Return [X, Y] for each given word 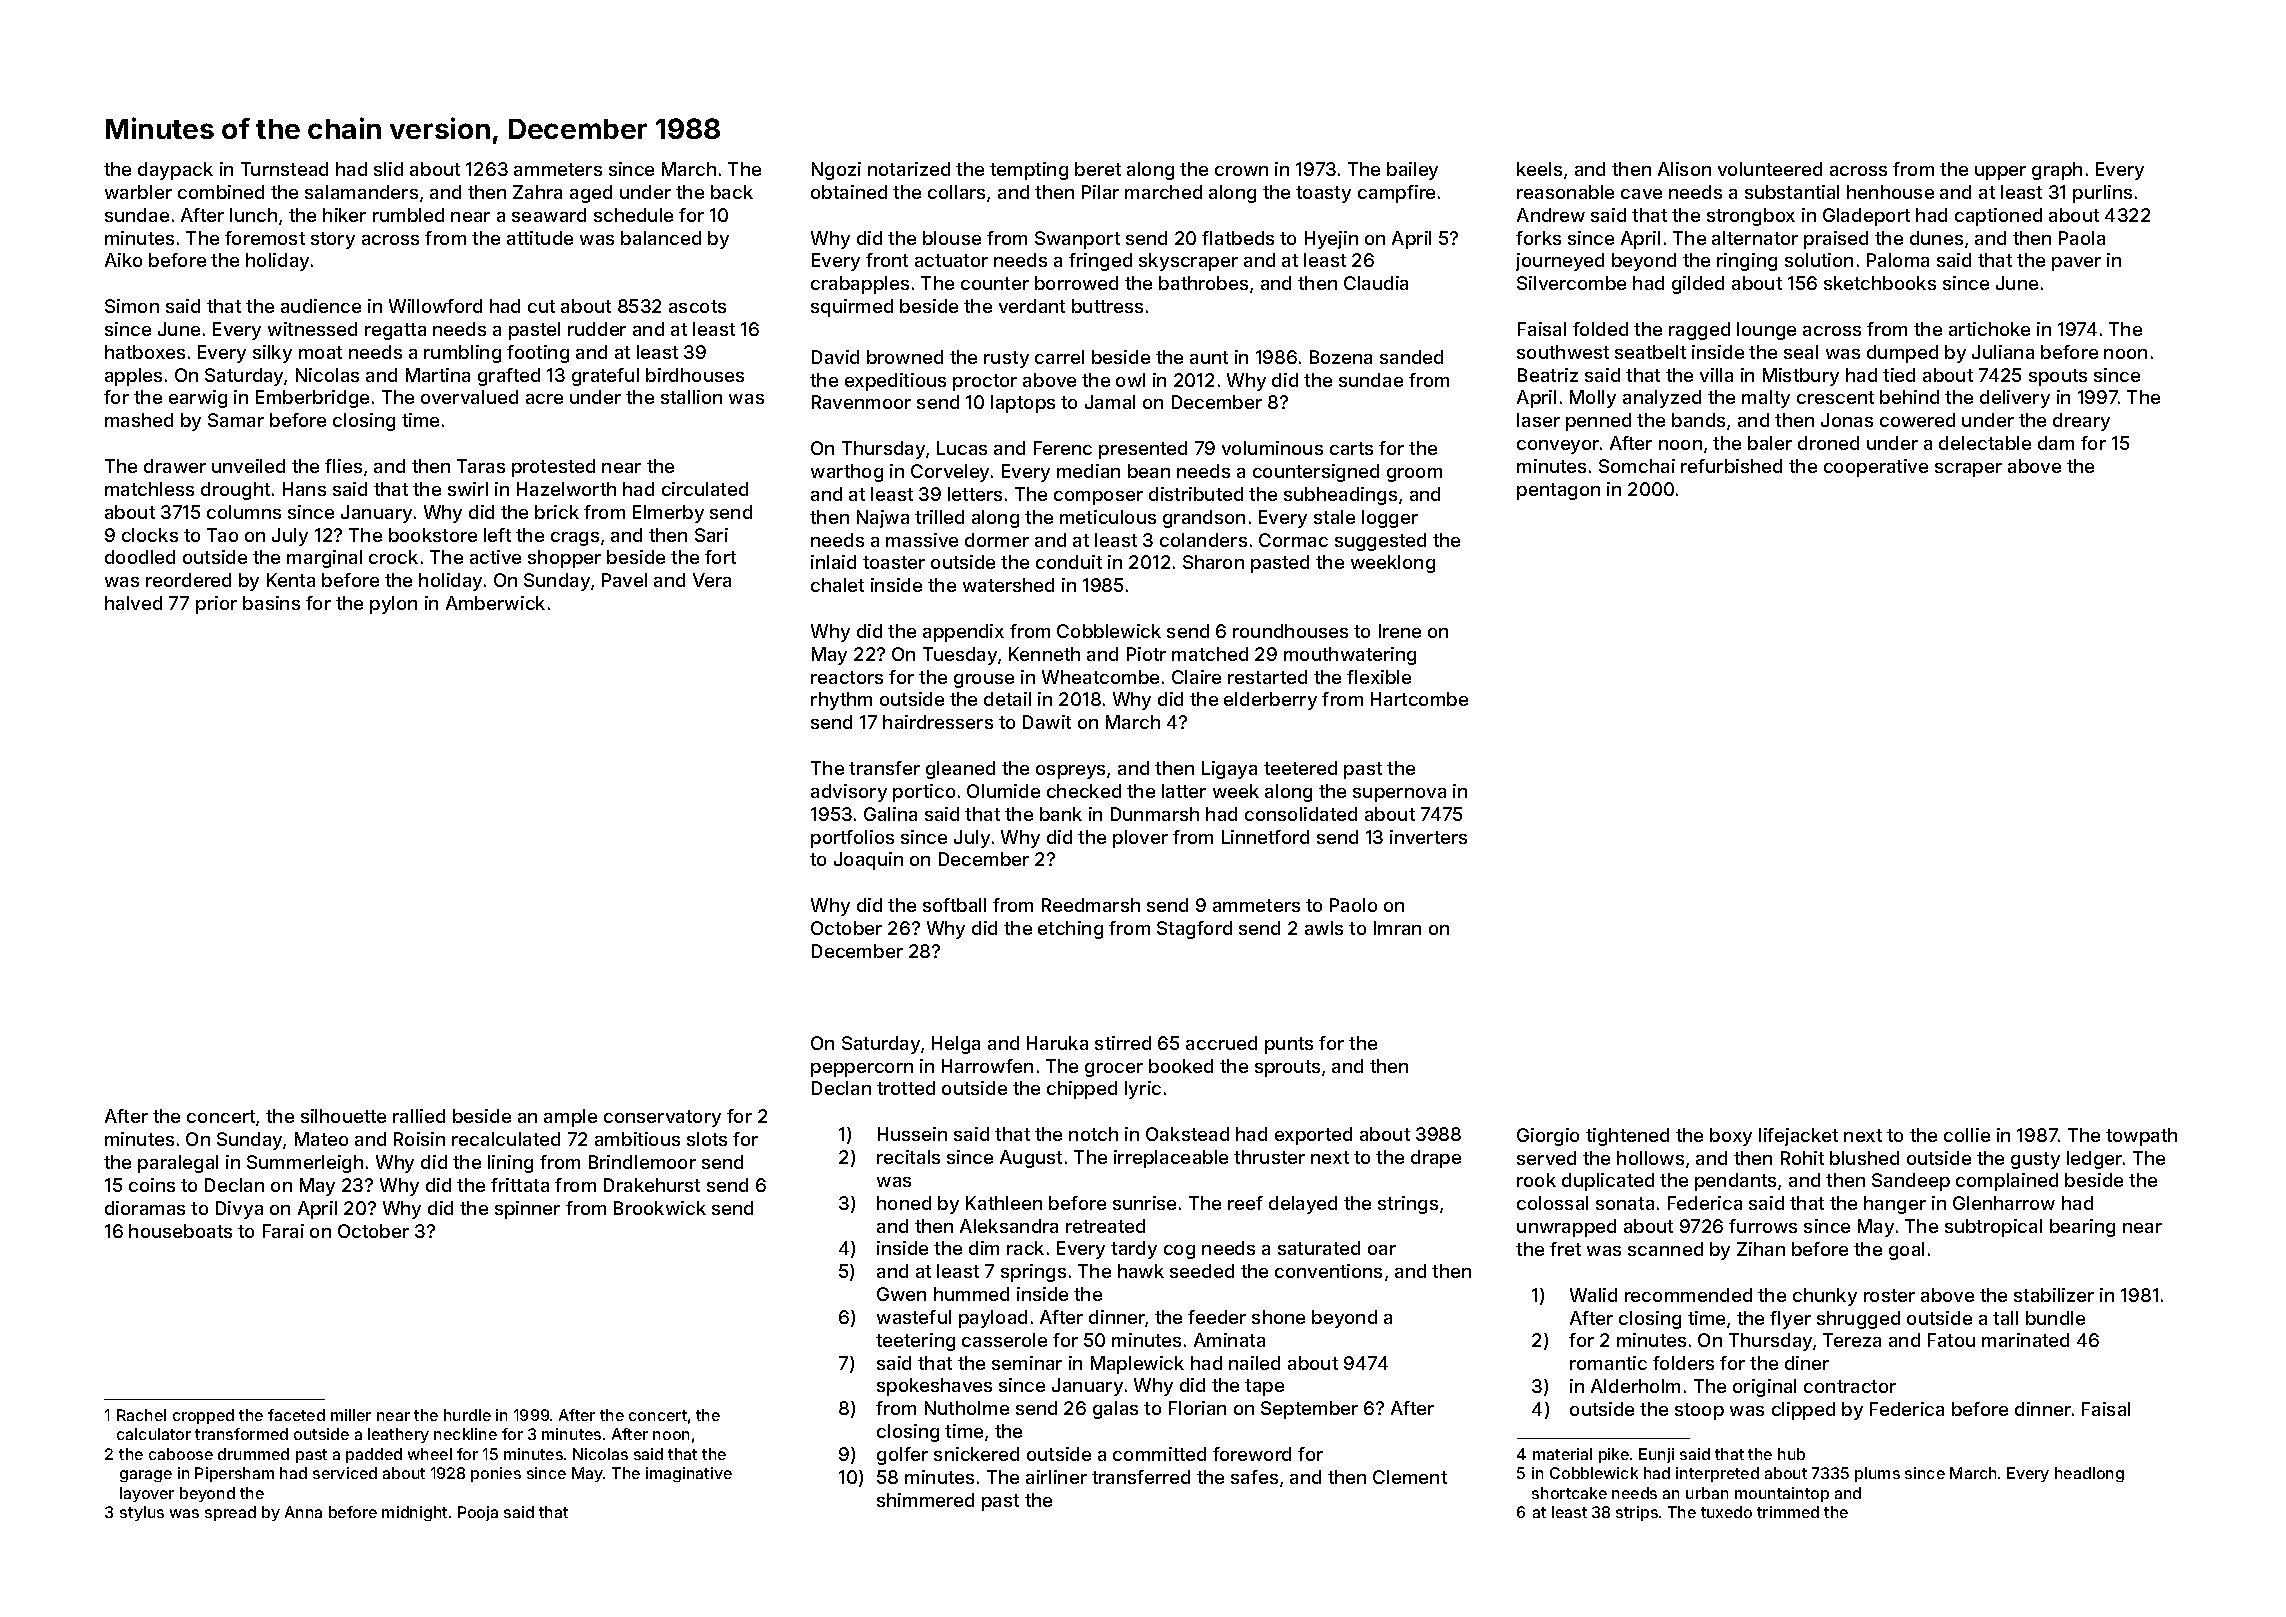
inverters [1428, 837]
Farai [283, 1231]
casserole [1004, 1340]
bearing [2082, 1228]
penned [1598, 422]
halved [133, 603]
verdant [1032, 306]
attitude [540, 238]
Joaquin [868, 861]
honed [904, 1203]
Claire [1196, 677]
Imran [1397, 928]
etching [1070, 930]
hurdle [467, 1415]
